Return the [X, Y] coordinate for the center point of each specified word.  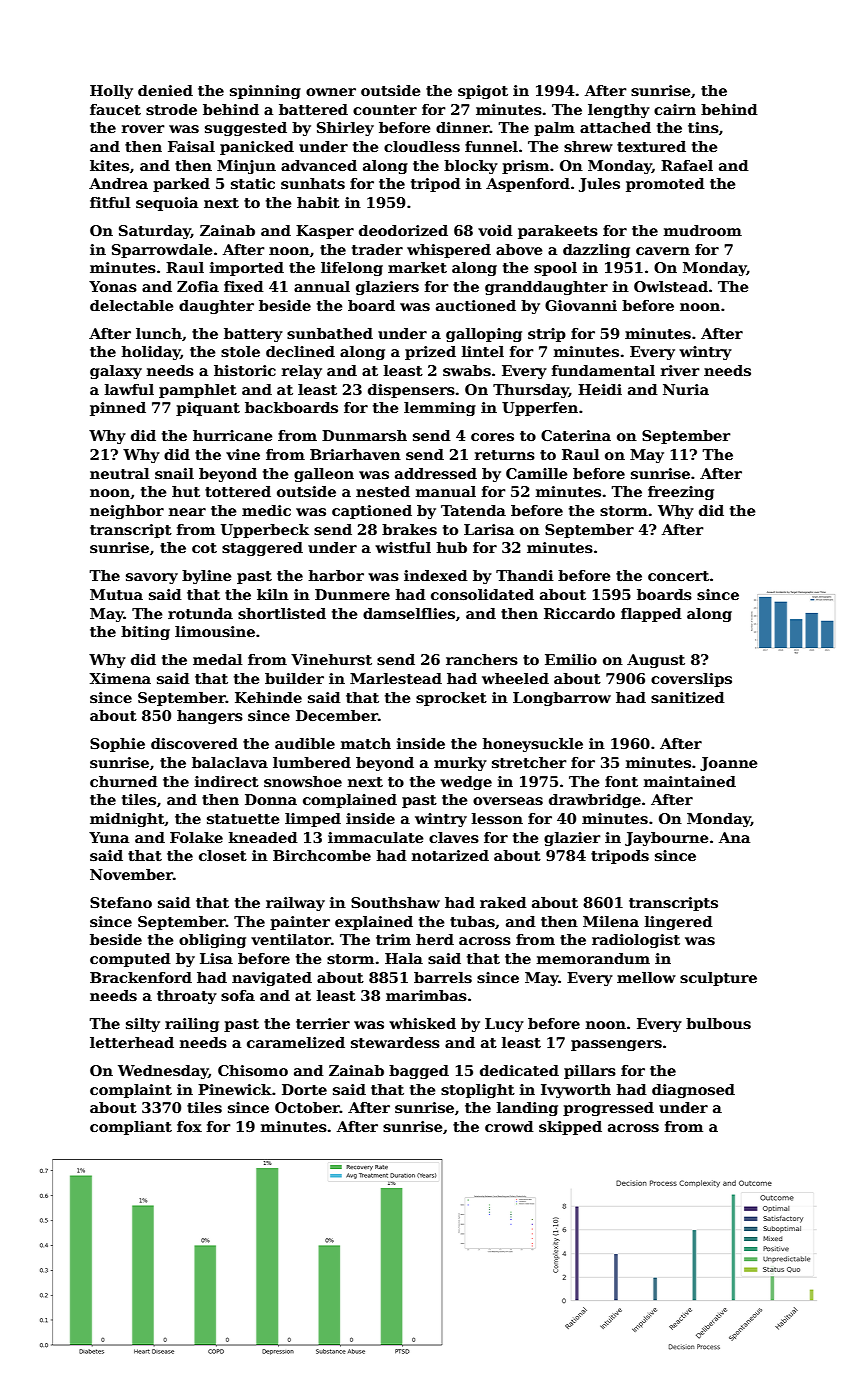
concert [678, 576]
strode [171, 109]
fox [189, 1126]
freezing [681, 493]
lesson [497, 818]
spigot [483, 92]
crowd [509, 1126]
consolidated [482, 595]
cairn [675, 109]
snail [174, 474]
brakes [409, 529]
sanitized [687, 697]
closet [223, 855]
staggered [262, 549]
